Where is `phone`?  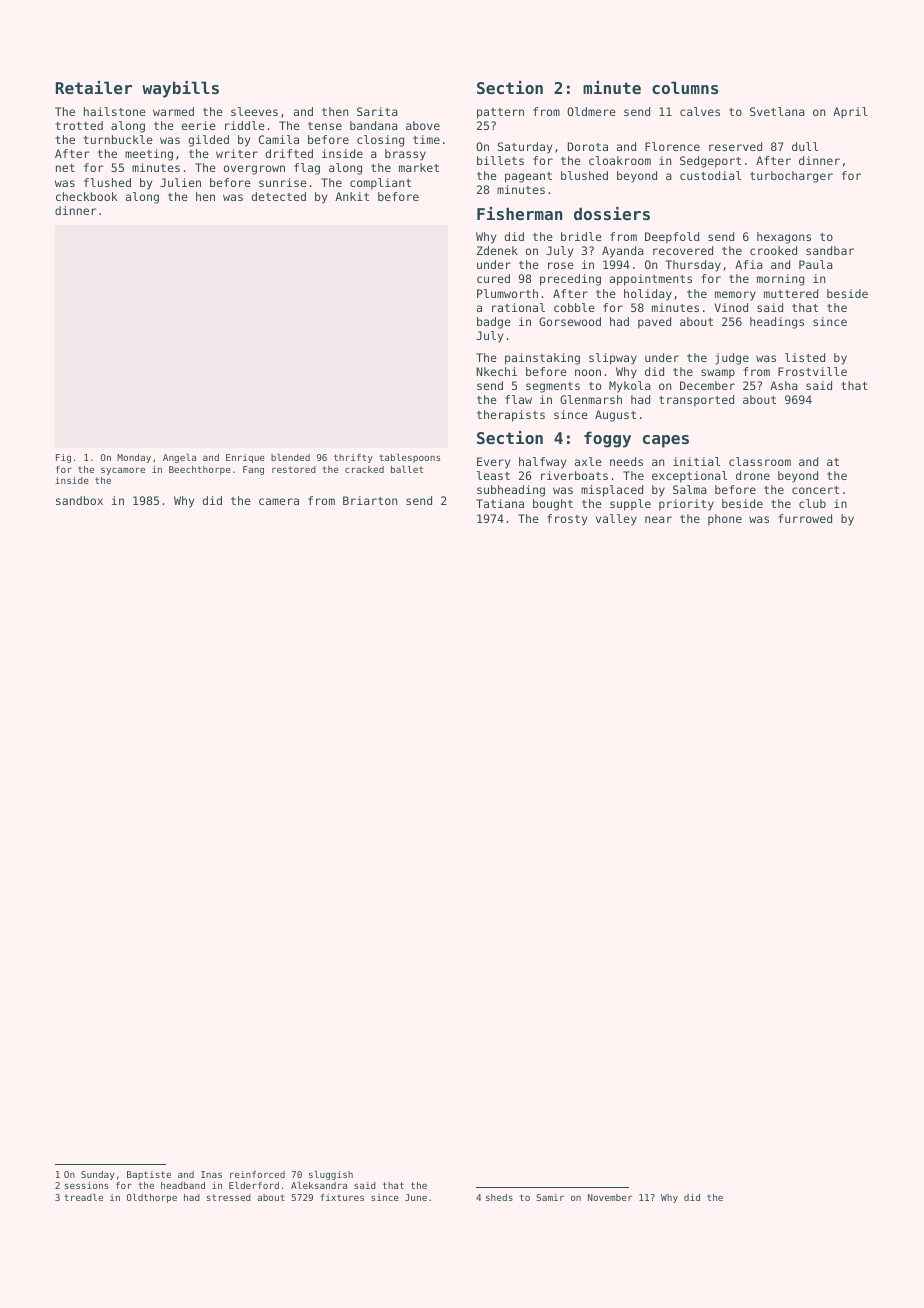
phone is located at coordinates (725, 520).
